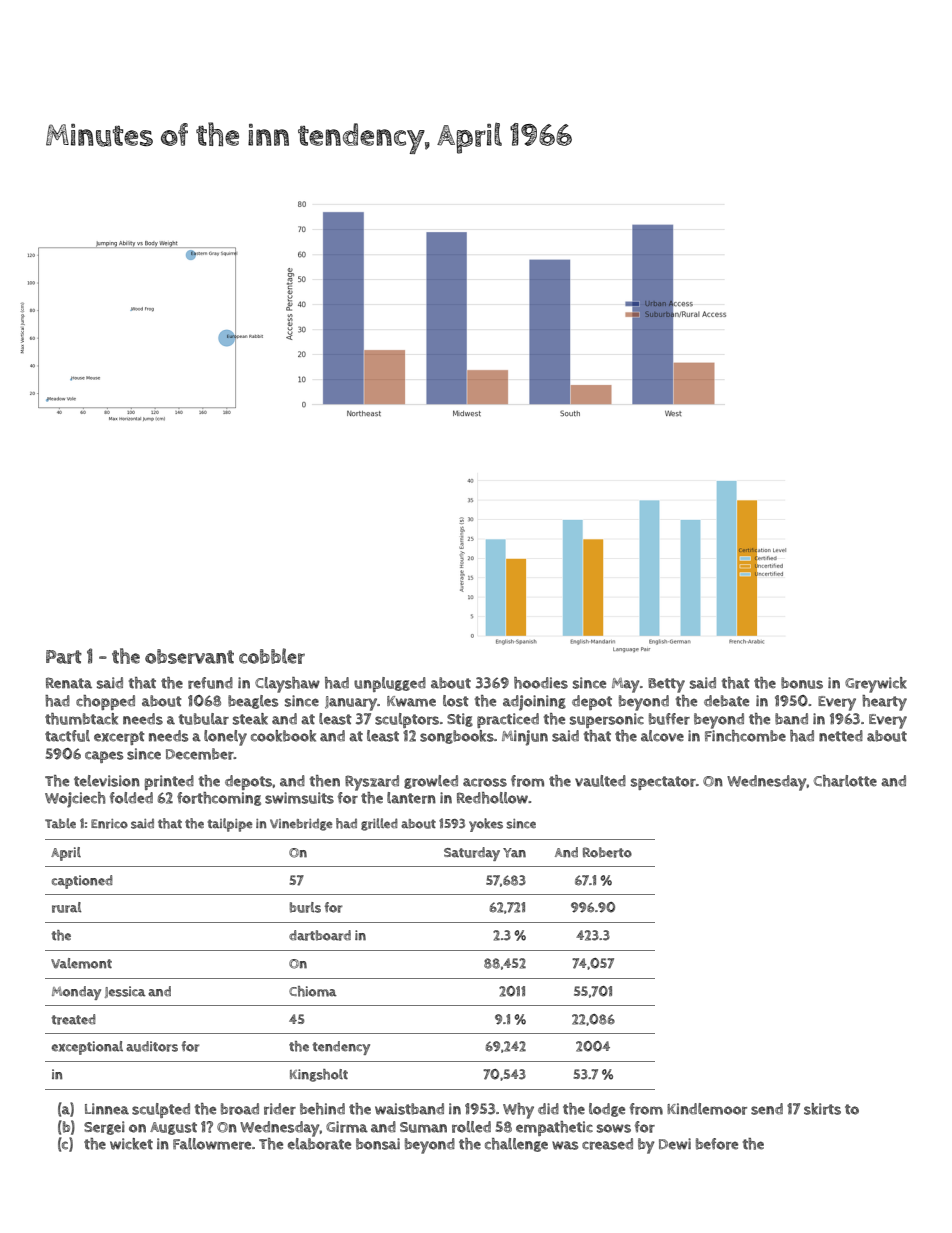  Describe the element at coordinates (301, 825) in the screenshot. I see `Vinebridge` at that location.
